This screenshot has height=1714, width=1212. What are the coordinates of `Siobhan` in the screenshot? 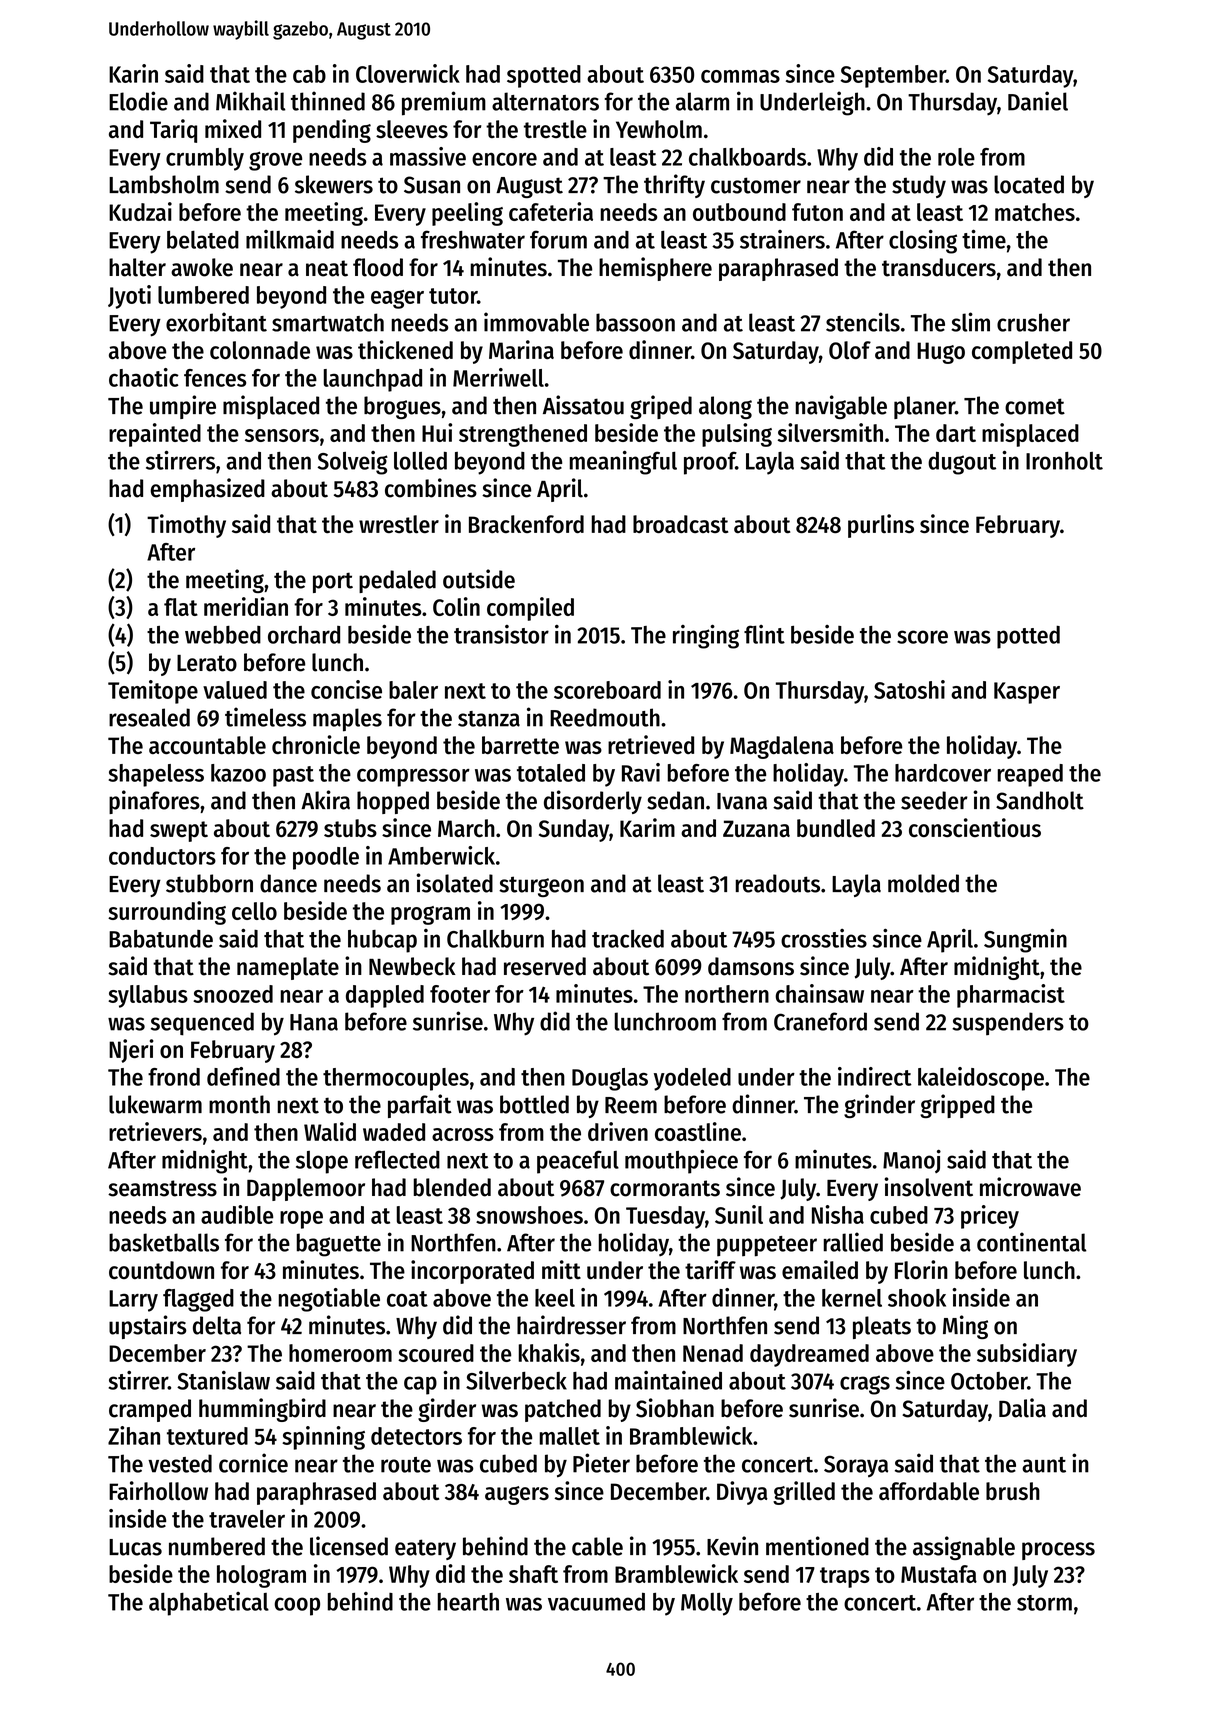 It's located at (675, 1408).
